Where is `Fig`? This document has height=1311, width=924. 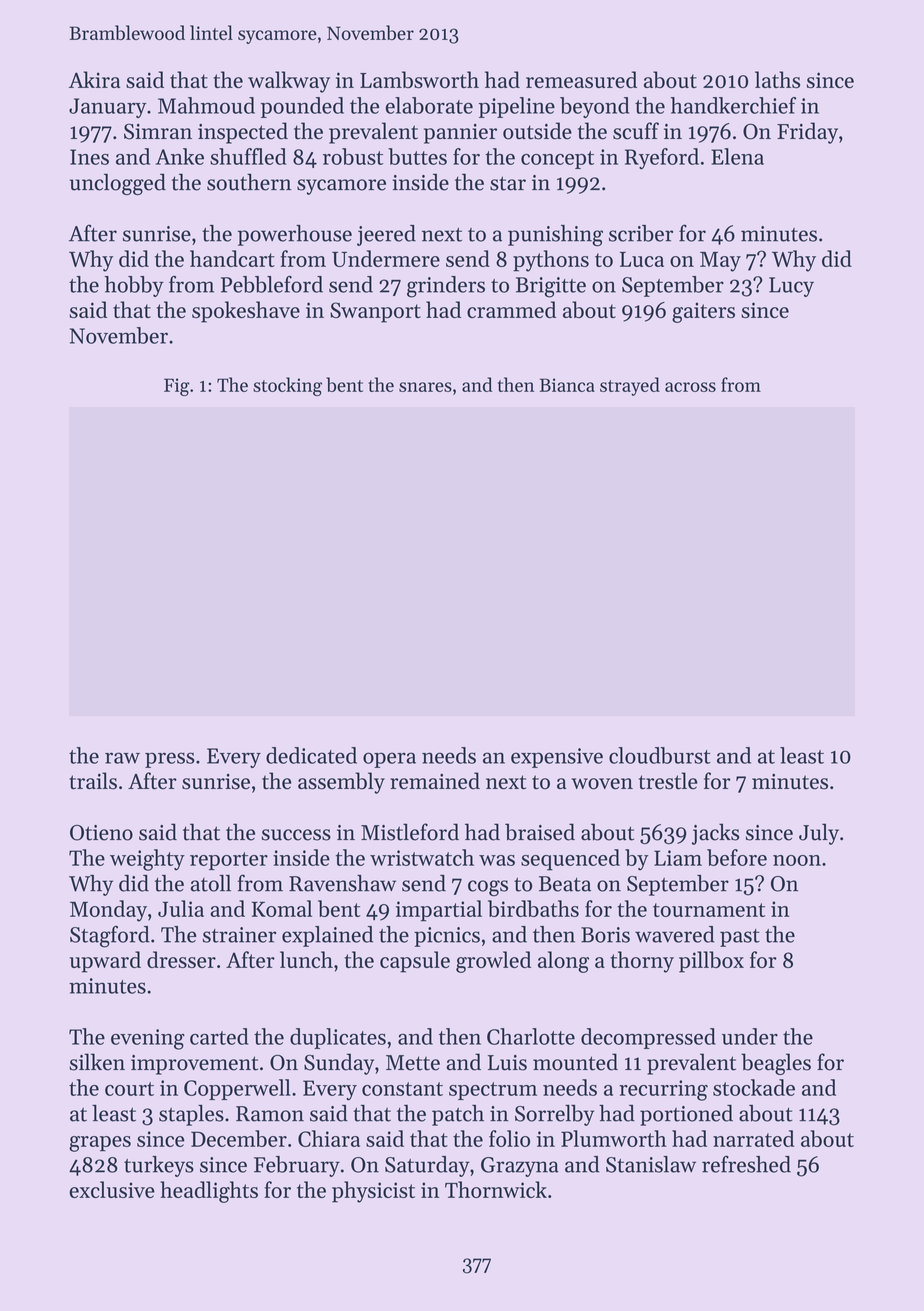
Fig is located at coordinates (177, 387).
